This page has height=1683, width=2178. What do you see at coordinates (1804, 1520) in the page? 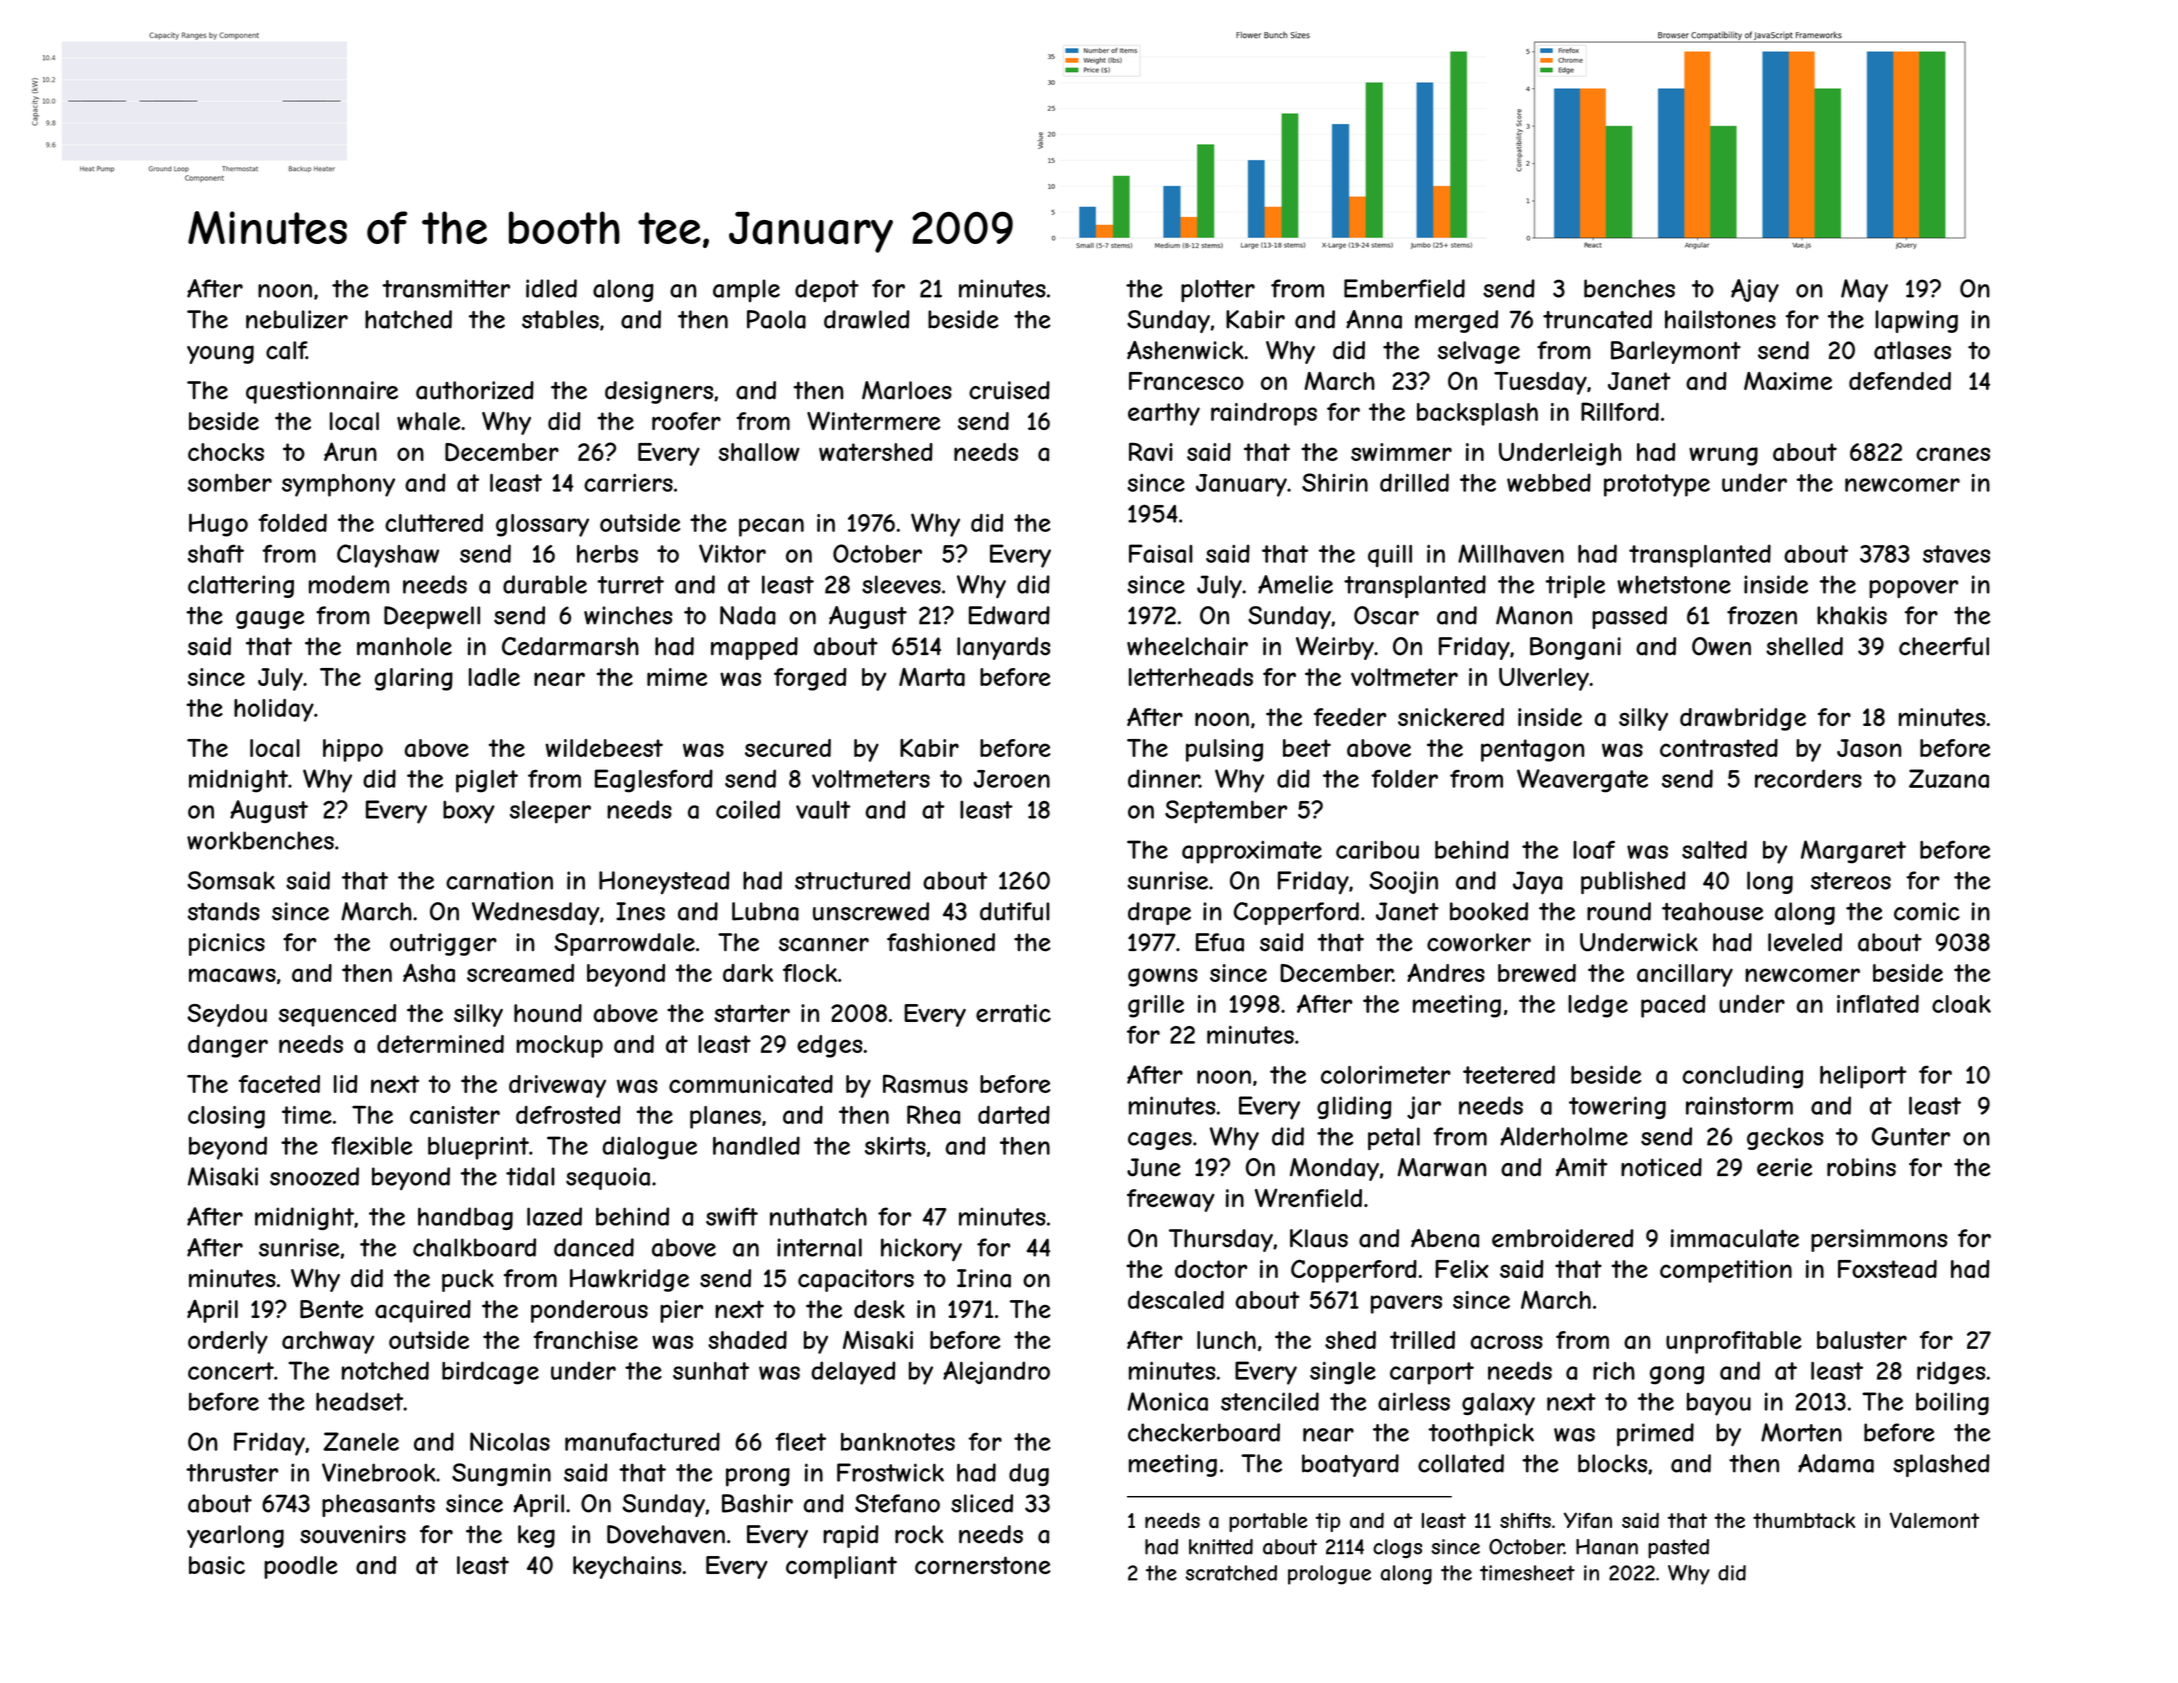
I see `thumbtack` at bounding box center [1804, 1520].
